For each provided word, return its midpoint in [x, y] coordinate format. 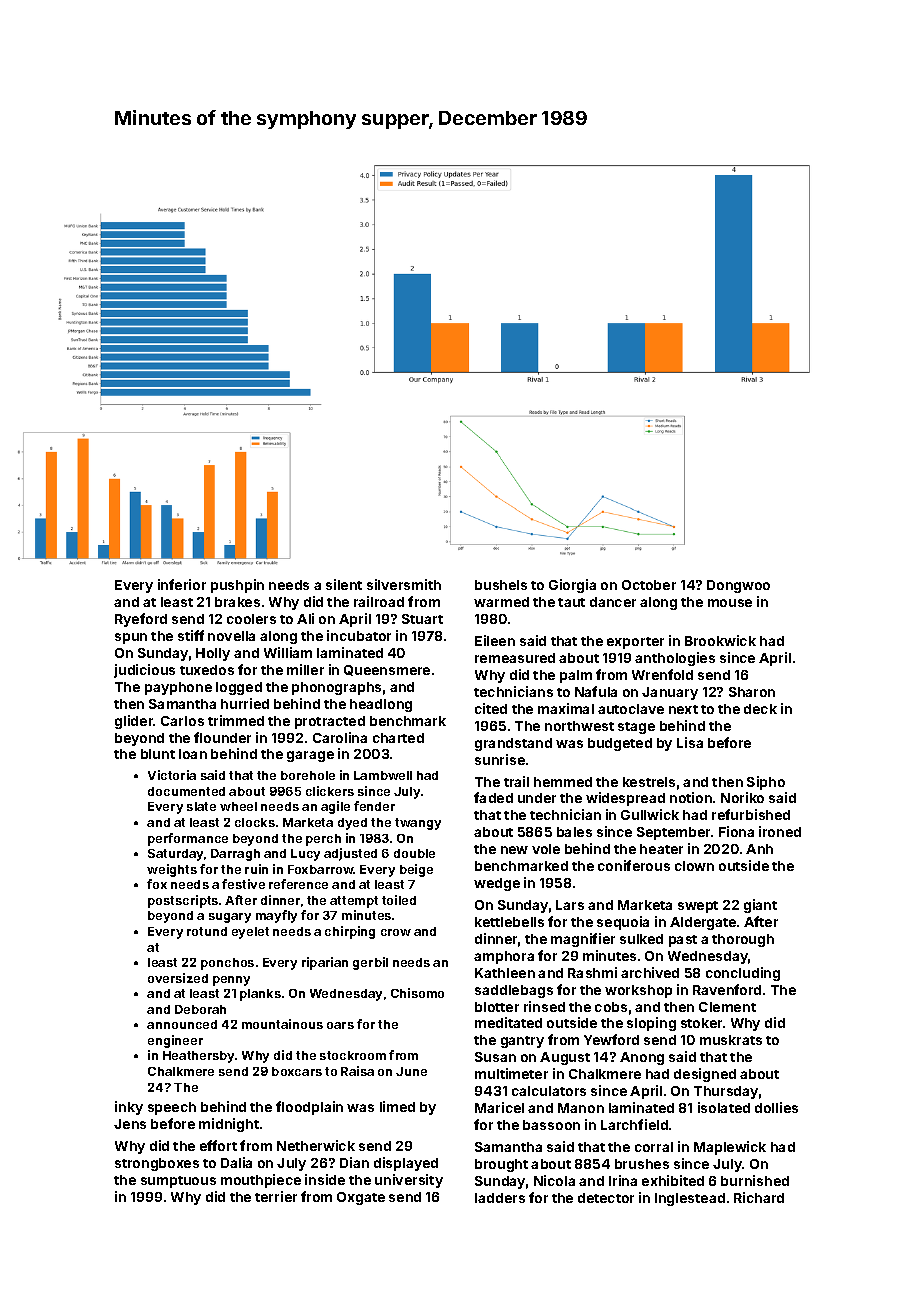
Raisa [357, 1071]
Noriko [742, 797]
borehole [308, 775]
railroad [379, 601]
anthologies [675, 659]
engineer [175, 1041]
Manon [581, 1108]
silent [344, 584]
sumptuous [178, 1182]
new [514, 850]
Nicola [554, 1180]
